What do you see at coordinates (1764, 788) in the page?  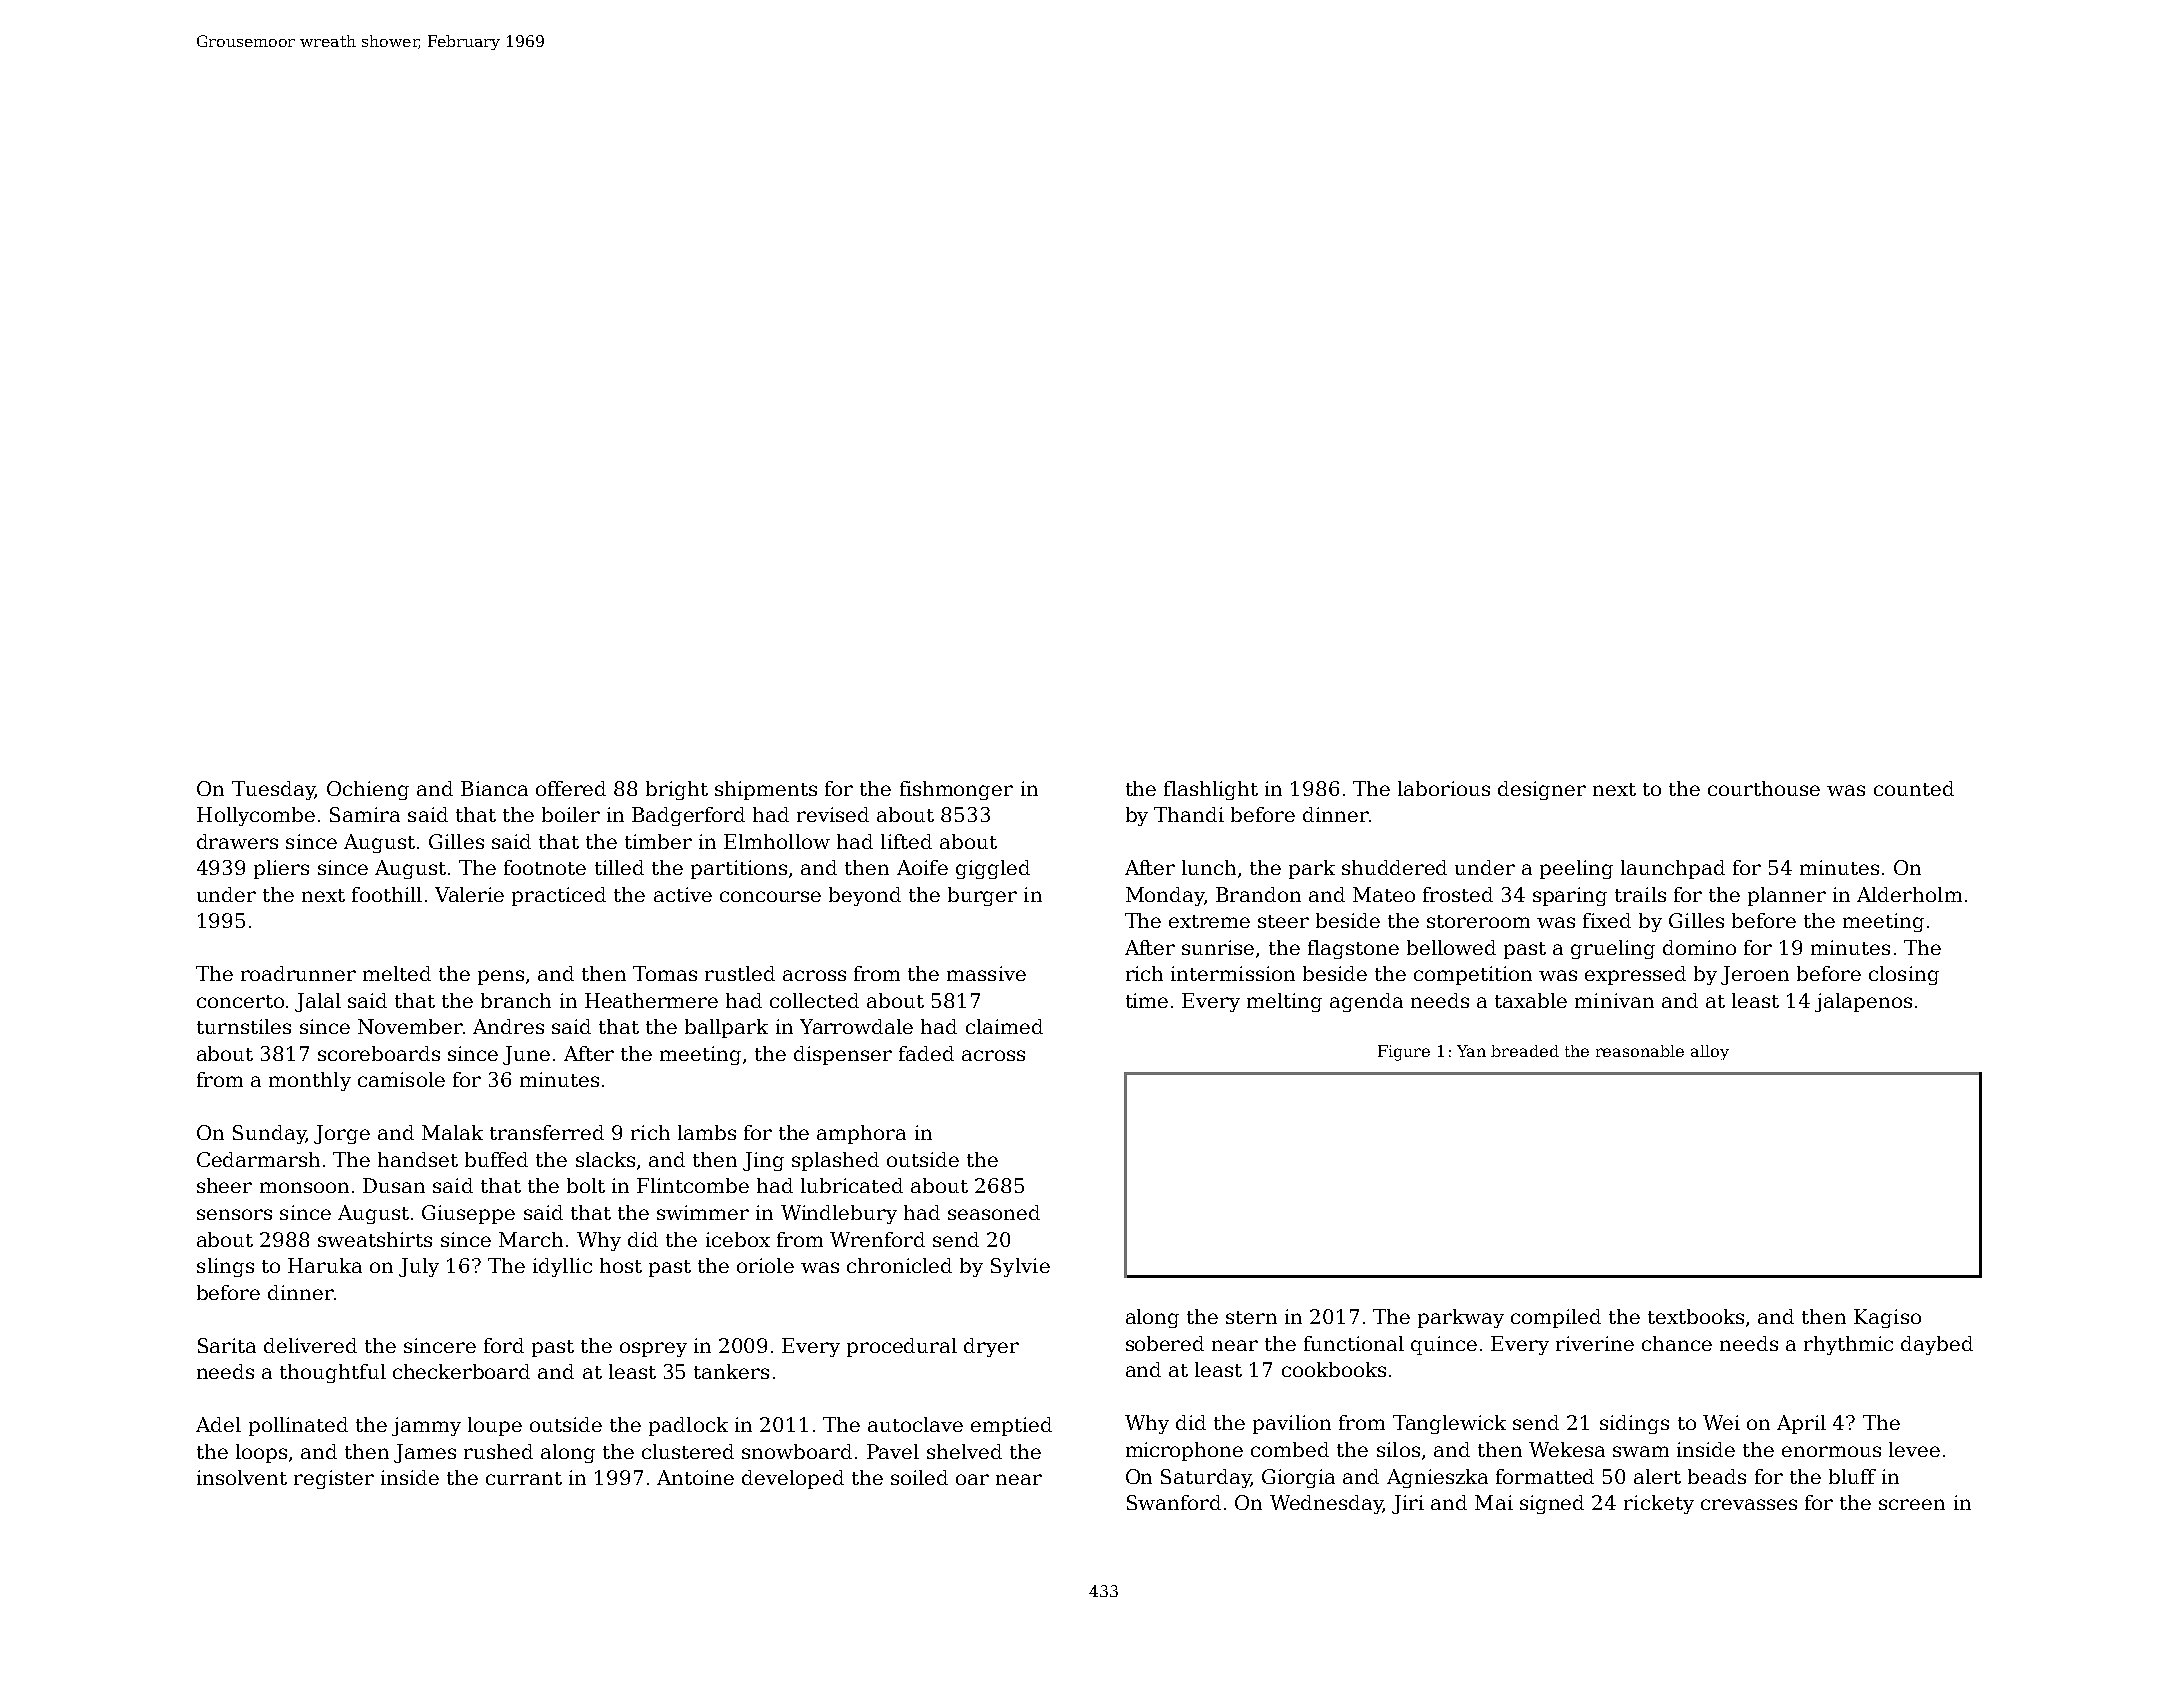 I see `courthouse` at bounding box center [1764, 788].
